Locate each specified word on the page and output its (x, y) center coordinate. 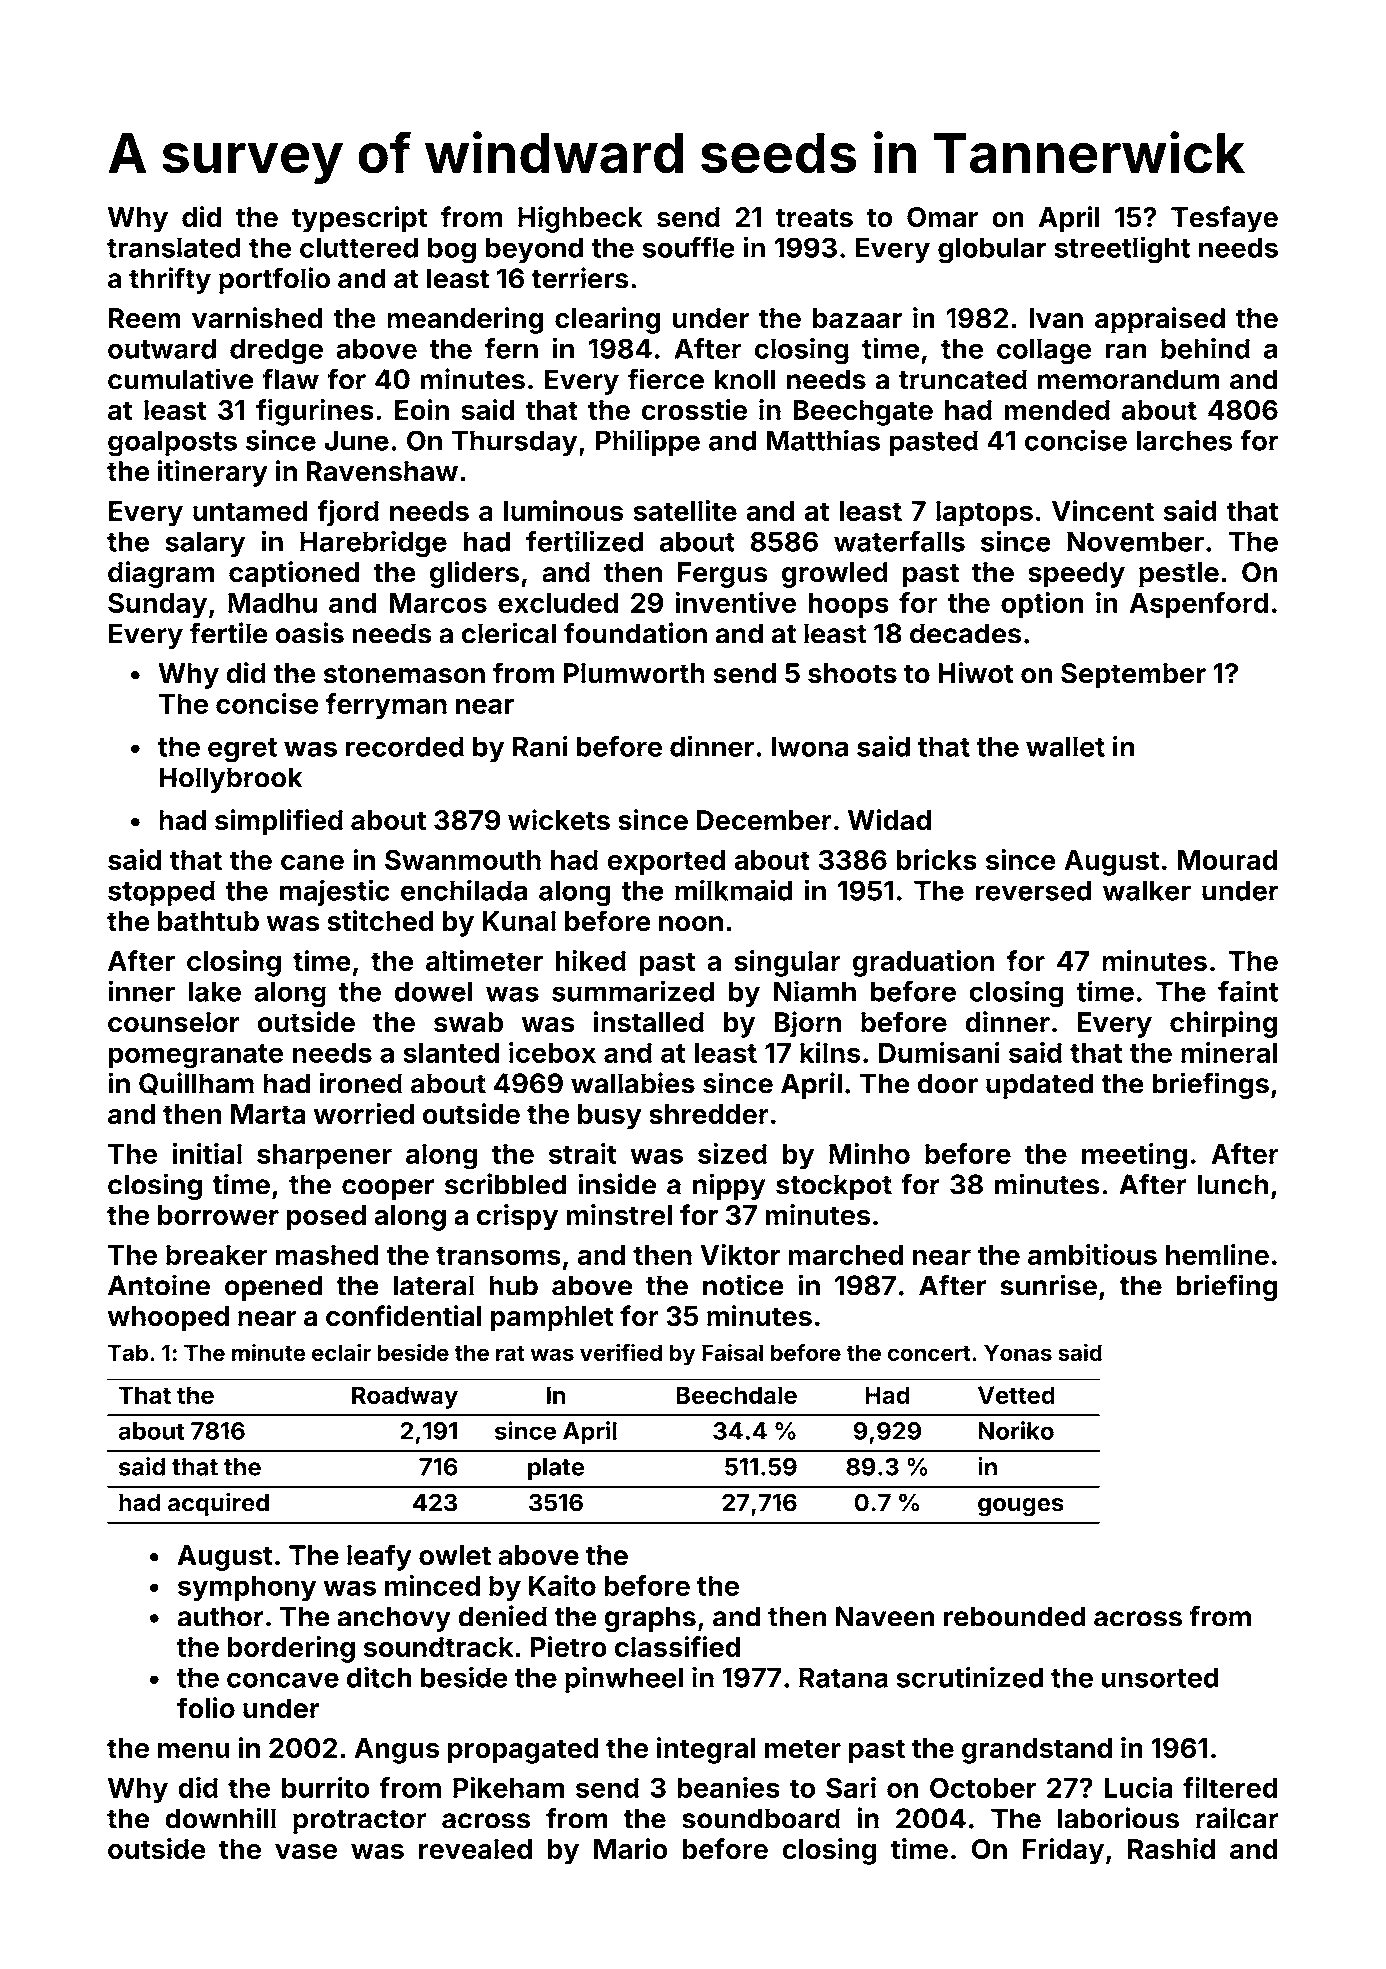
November (1135, 541)
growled (834, 575)
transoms (498, 1255)
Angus (397, 1751)
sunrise (1048, 1285)
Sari (851, 1787)
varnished (257, 318)
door (948, 1083)
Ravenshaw (382, 471)
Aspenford (1199, 605)
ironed (361, 1083)
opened (273, 1288)
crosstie (694, 409)
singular (787, 963)
